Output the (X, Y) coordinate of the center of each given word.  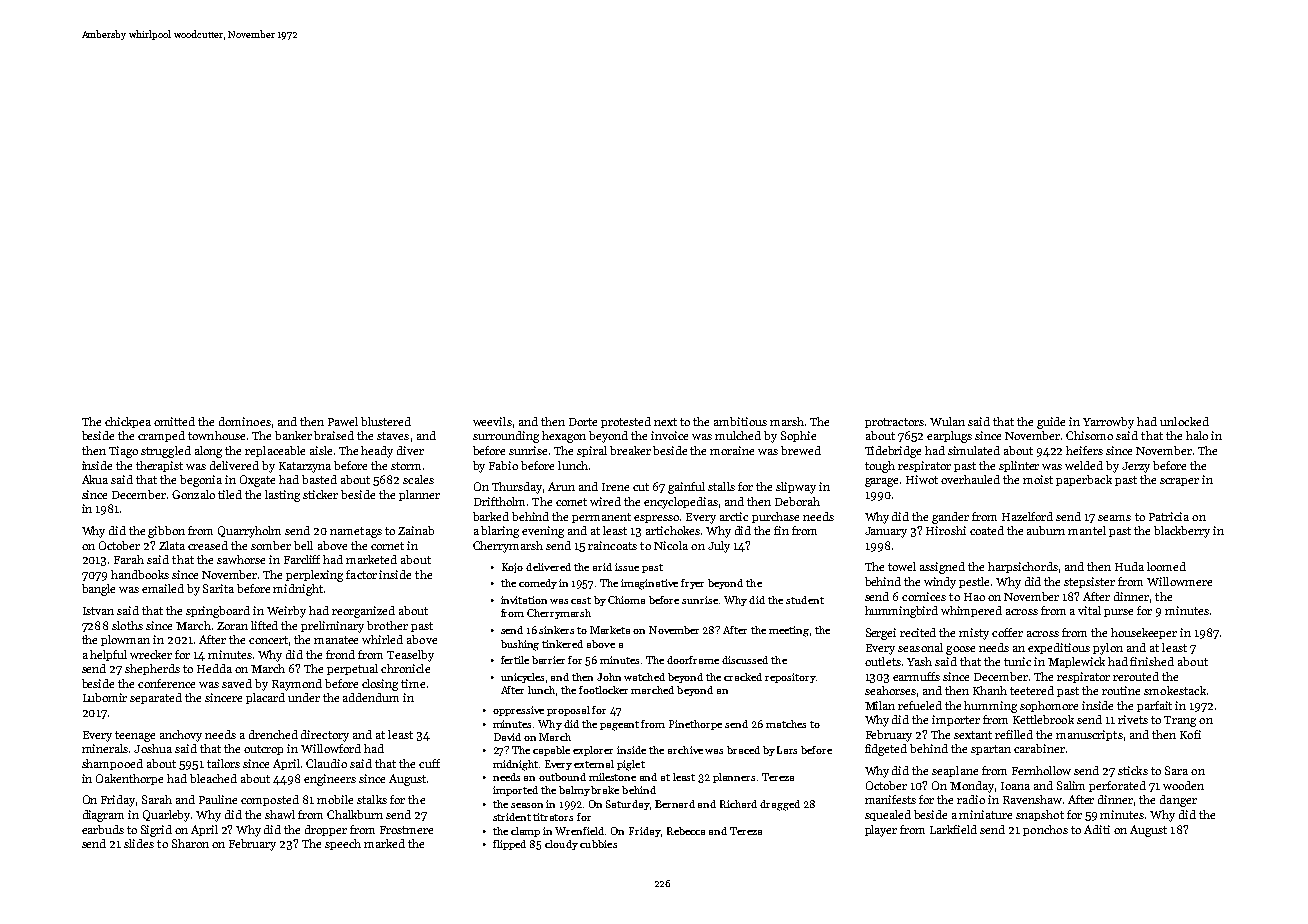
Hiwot (922, 479)
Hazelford (1027, 516)
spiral (592, 451)
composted (270, 800)
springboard (218, 612)
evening (543, 532)
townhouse (216, 435)
